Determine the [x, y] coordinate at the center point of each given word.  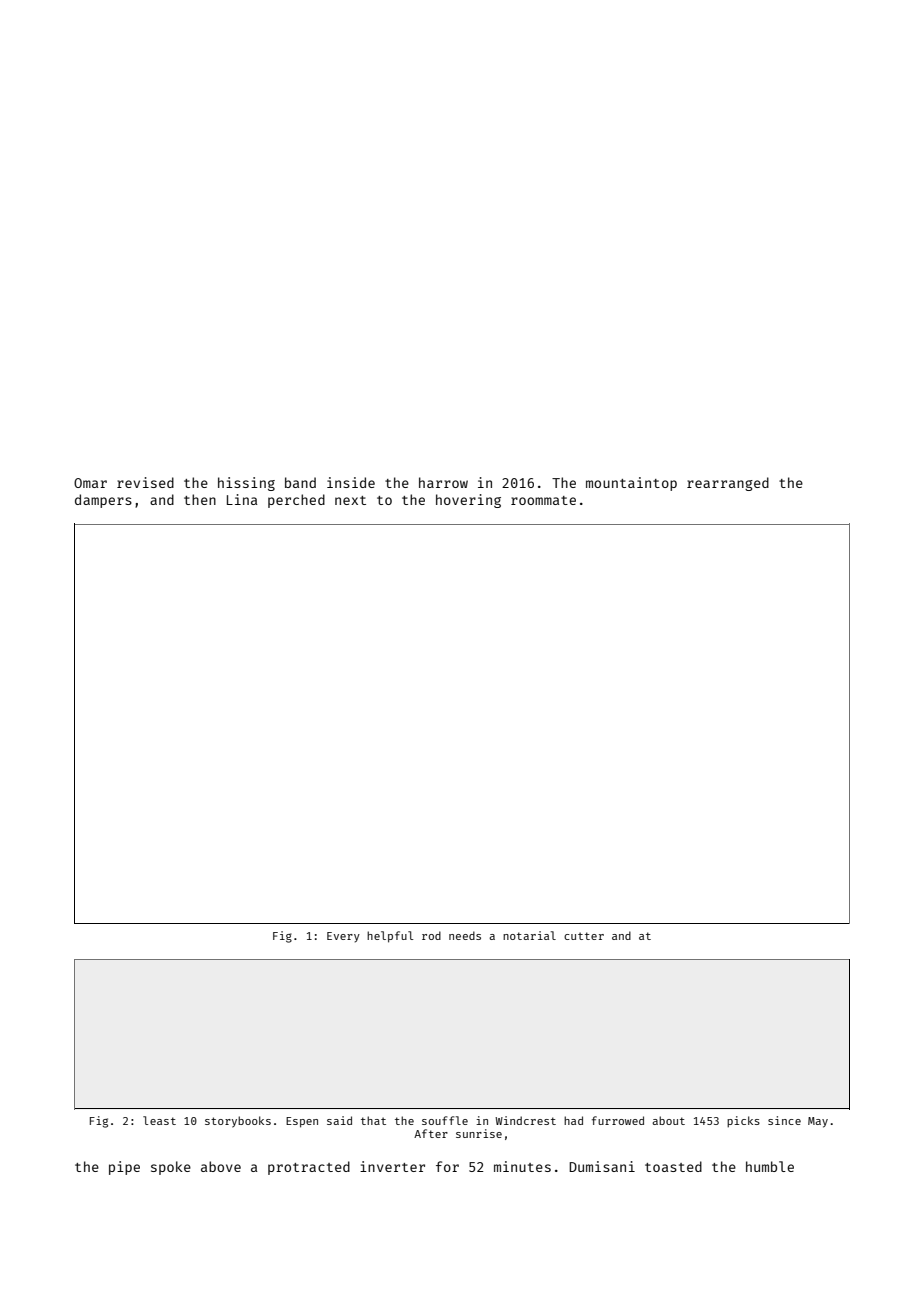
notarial [529, 935]
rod [431, 935]
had [573, 1120]
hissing [246, 484]
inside [351, 482]
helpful [390, 937]
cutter [584, 936]
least [159, 1120]
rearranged [728, 484]
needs [465, 935]
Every [343, 937]
